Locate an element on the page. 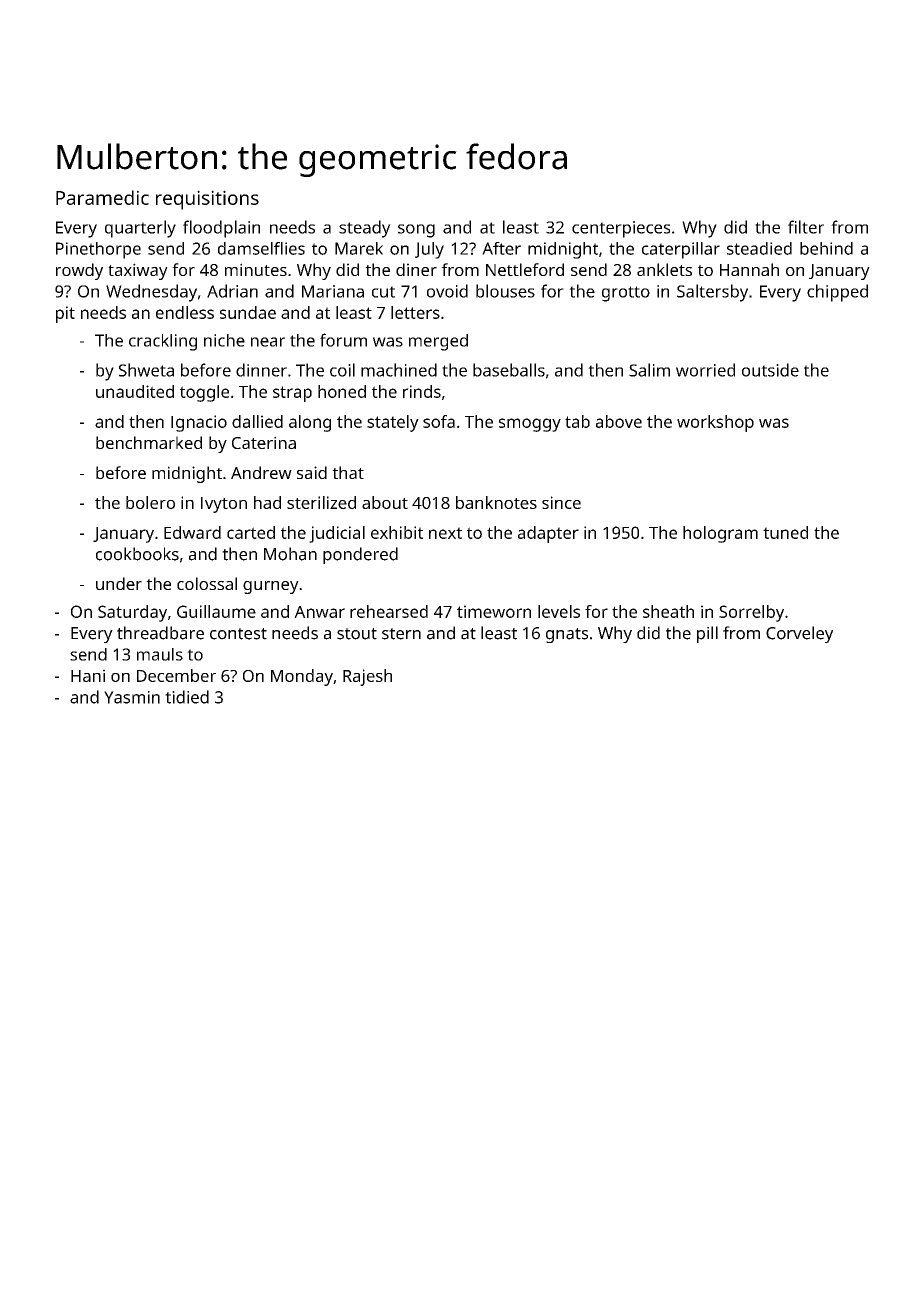 This document has height=1314, width=924. steady is located at coordinates (365, 229).
